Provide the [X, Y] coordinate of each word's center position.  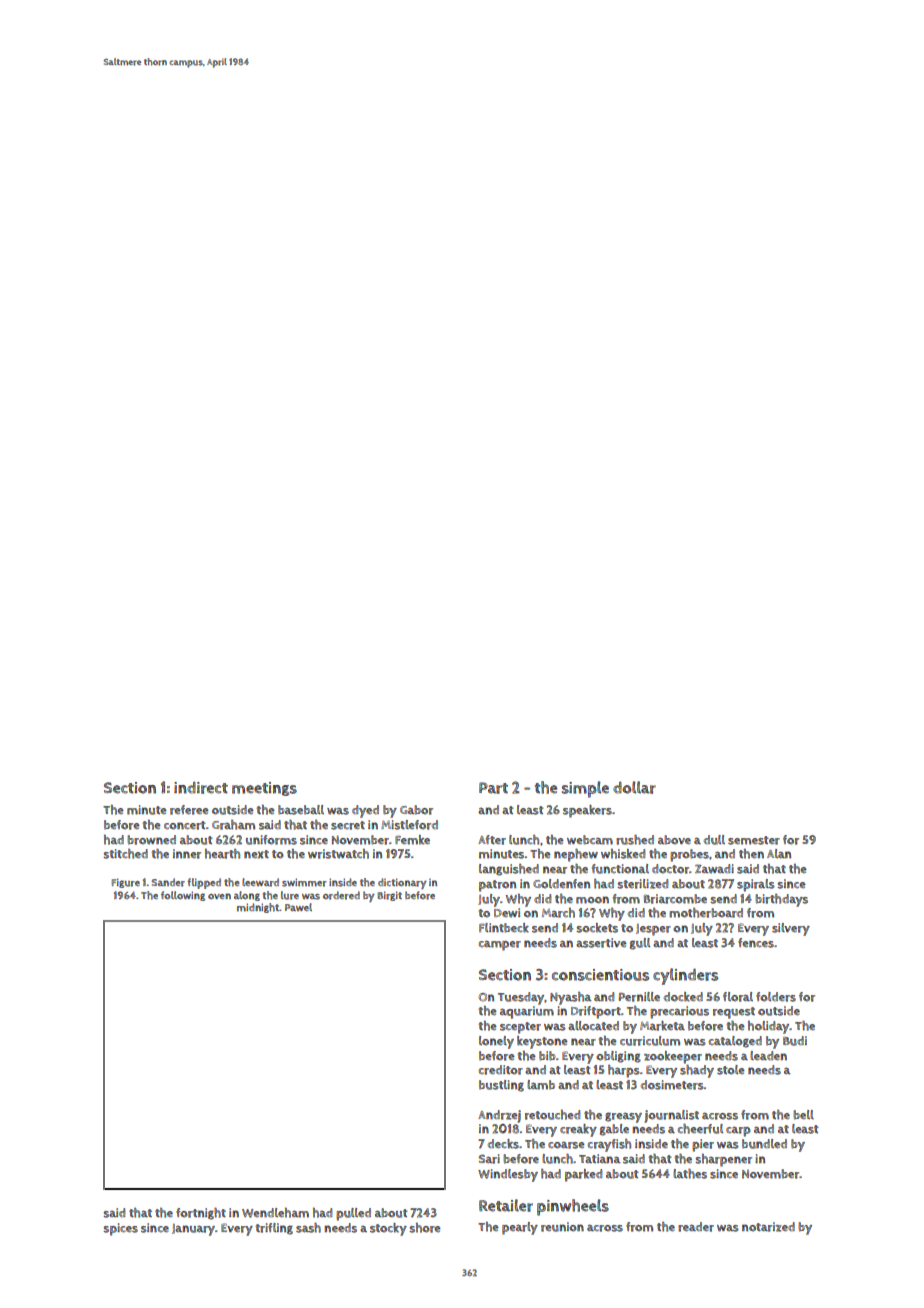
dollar [634, 787]
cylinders [685, 976]
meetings [264, 789]
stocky [388, 1229]
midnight [258, 908]
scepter [520, 1028]
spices [120, 1229]
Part [493, 788]
